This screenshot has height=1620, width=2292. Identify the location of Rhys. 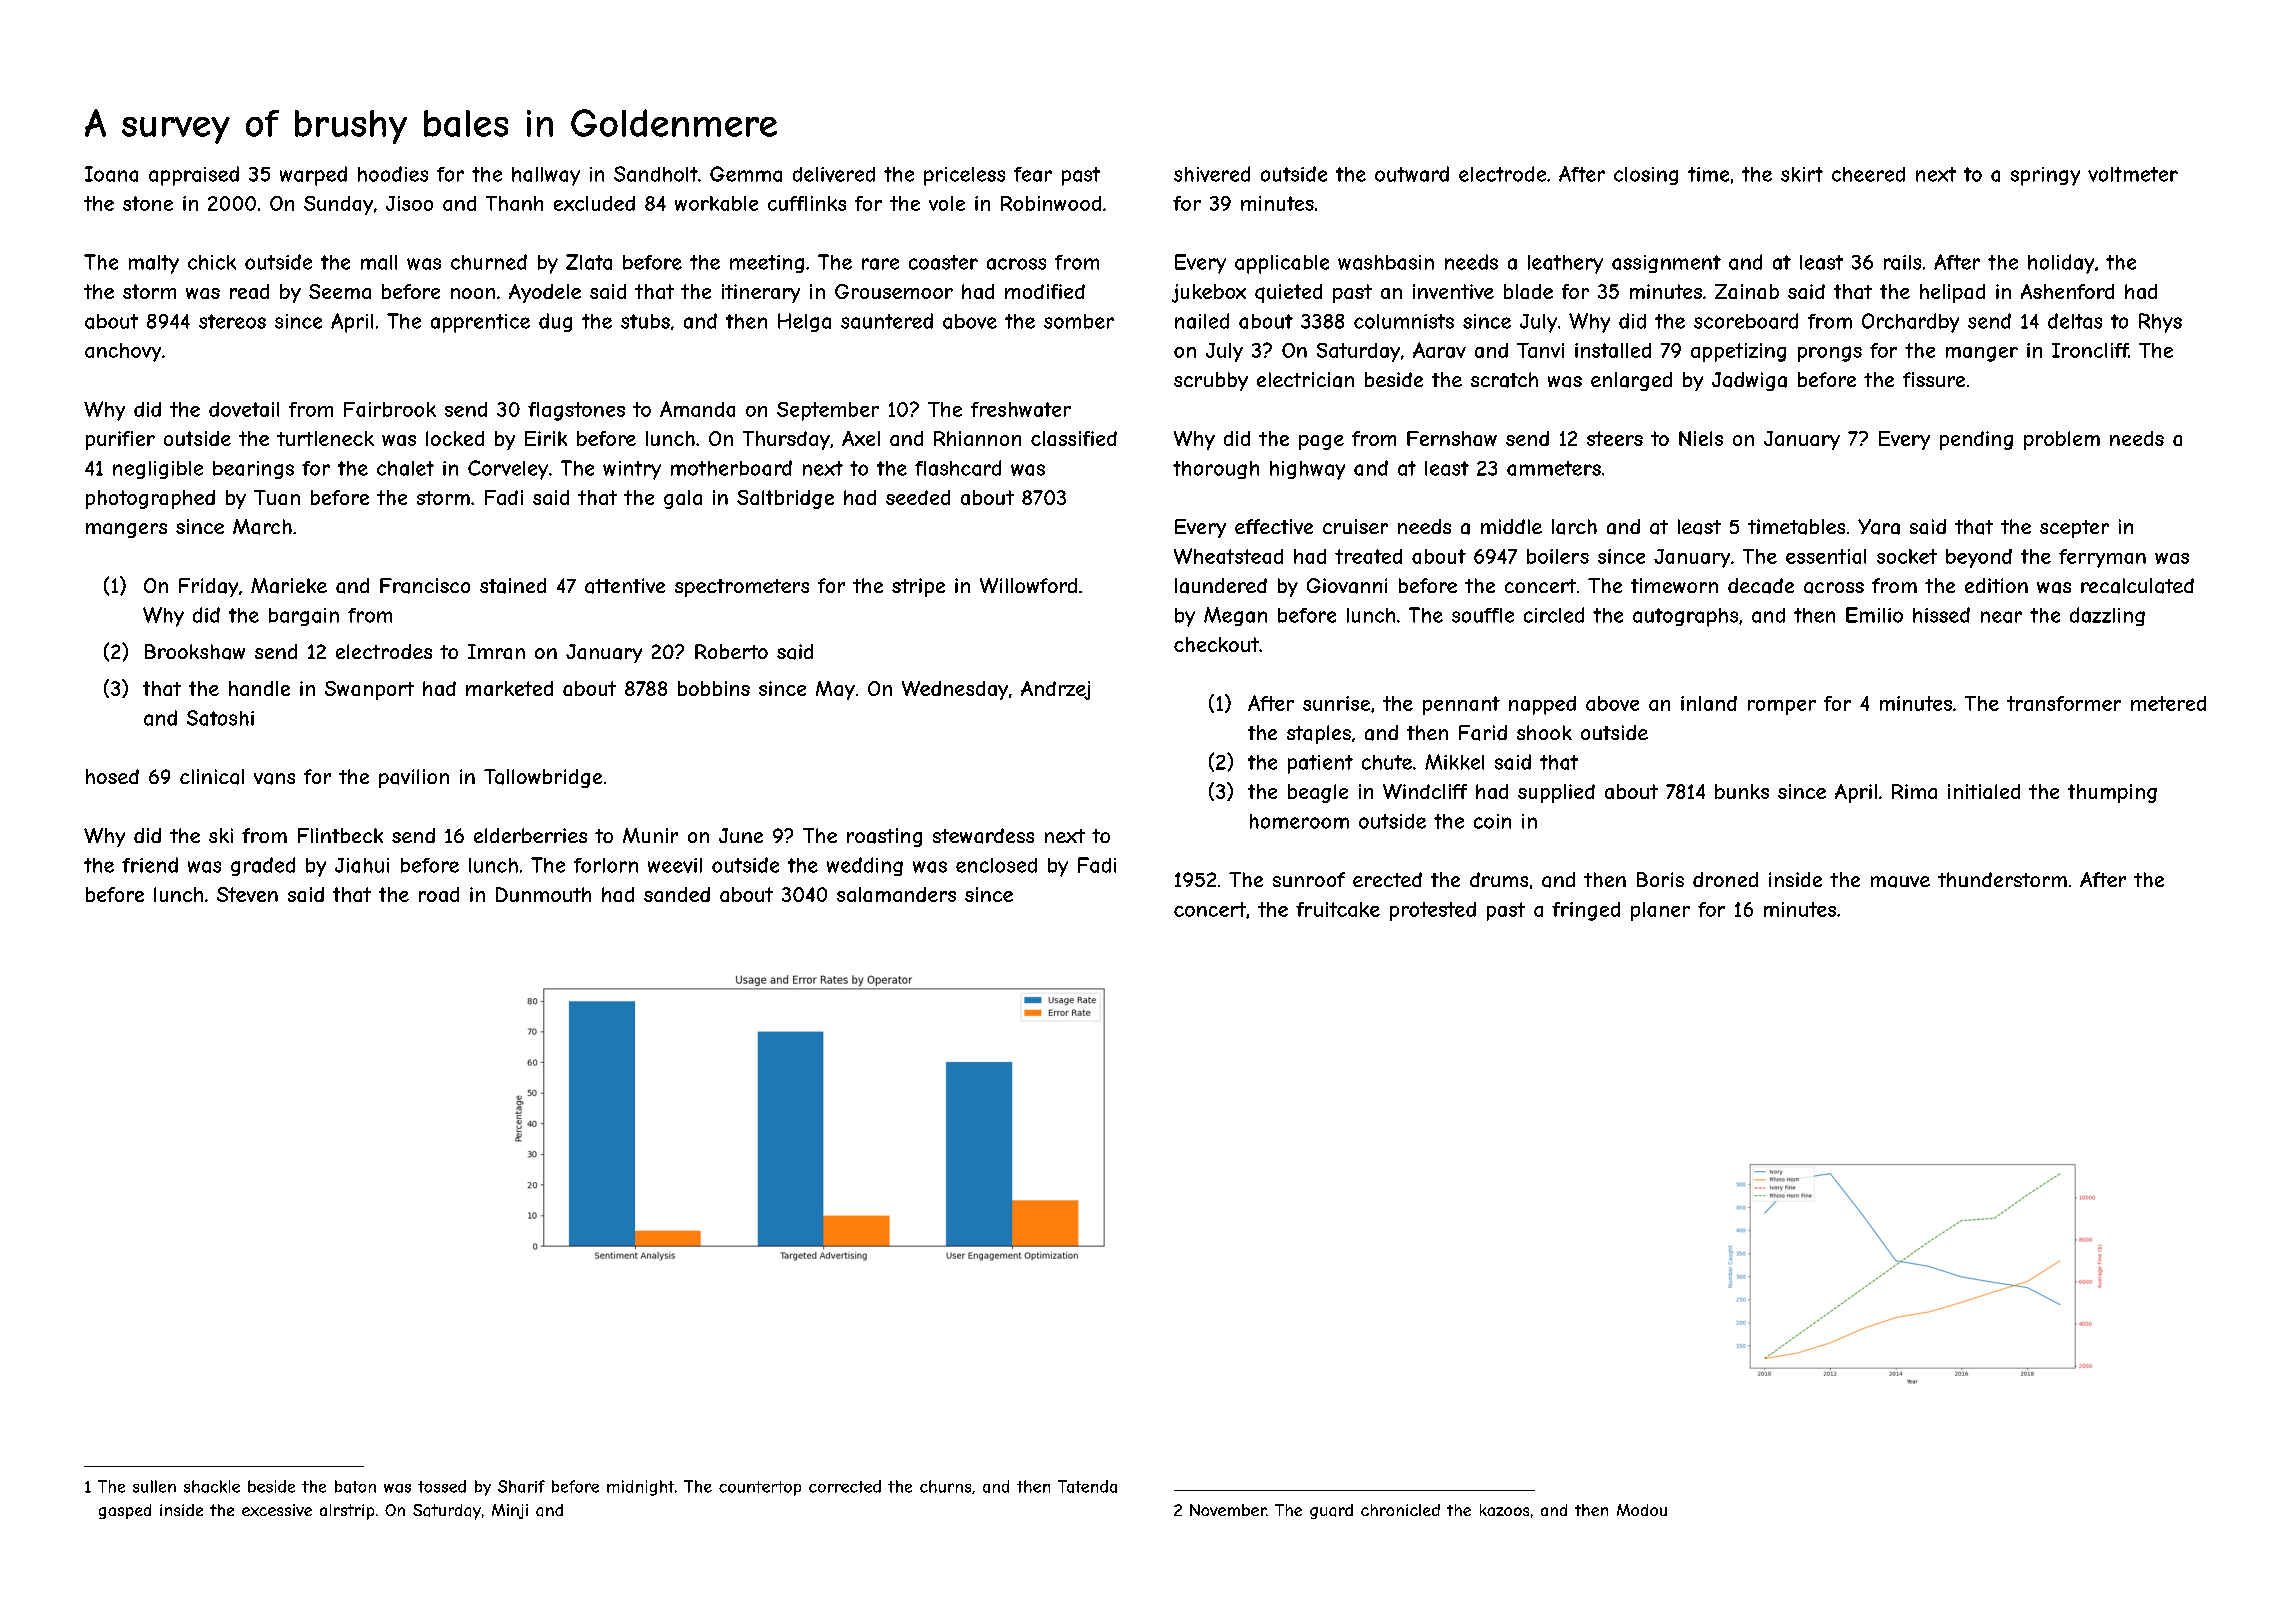
(2160, 323).
